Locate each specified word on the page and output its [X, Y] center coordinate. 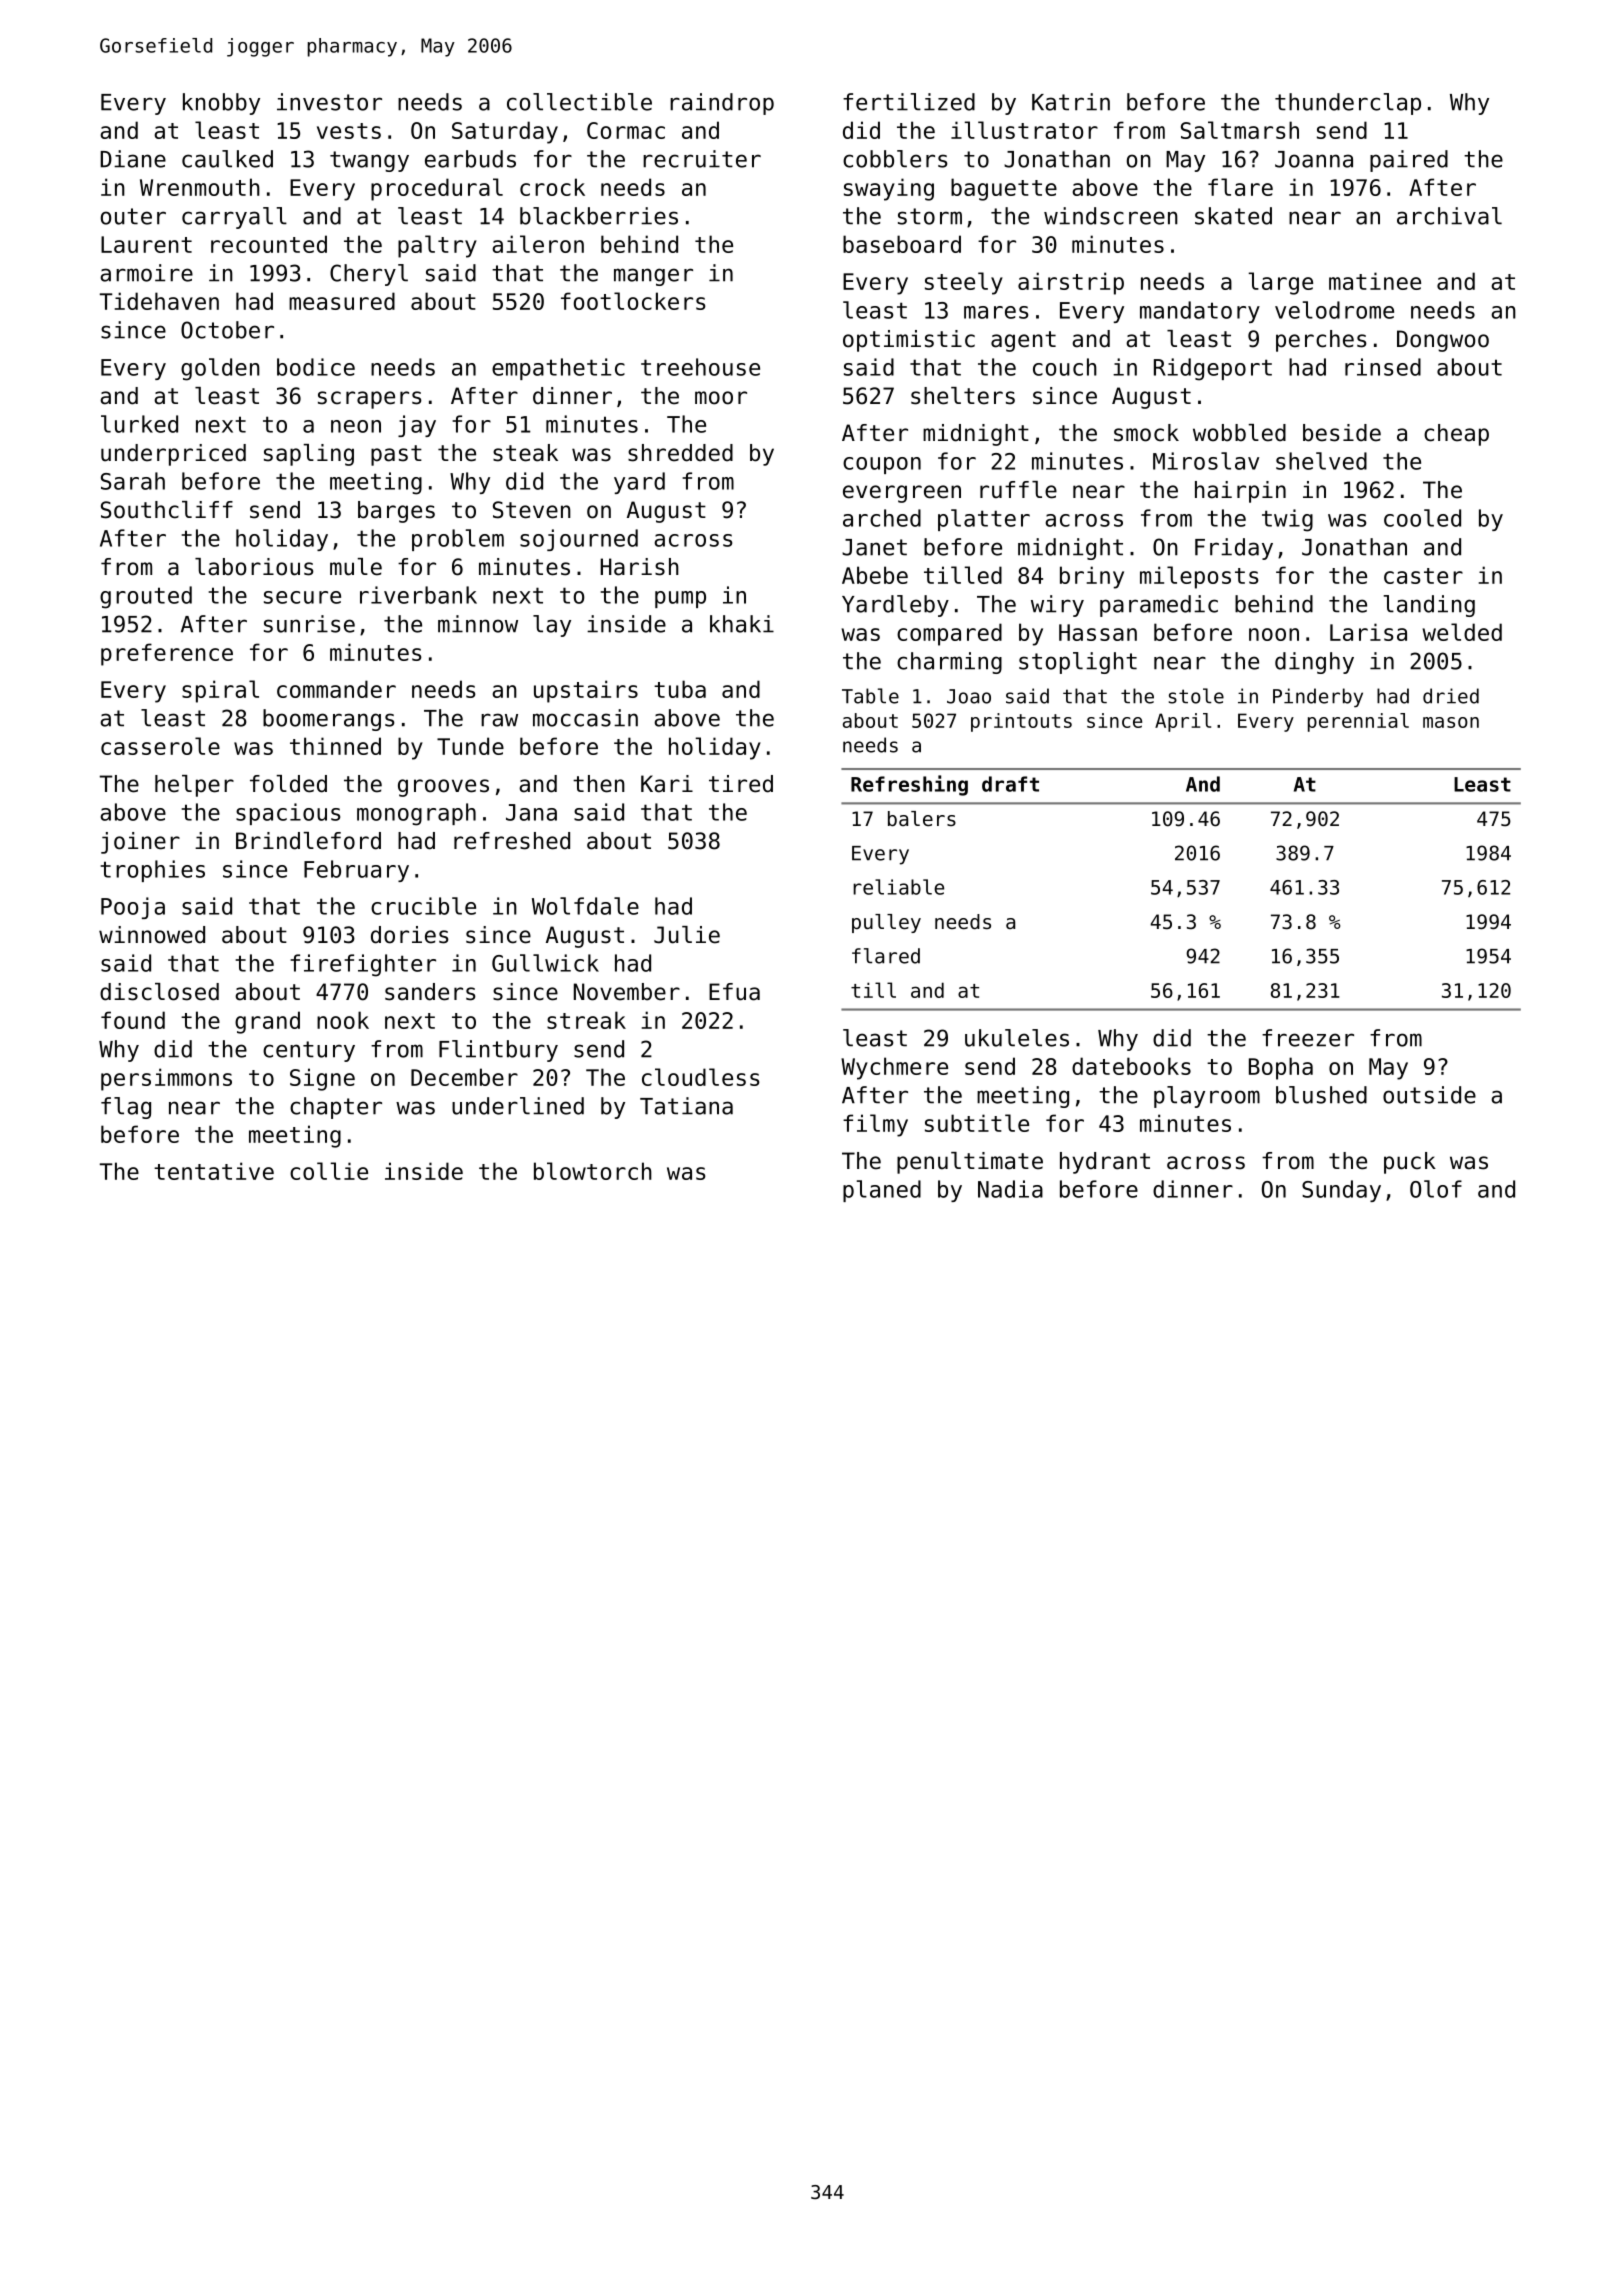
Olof [1436, 1189]
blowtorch [593, 1171]
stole [1196, 696]
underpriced [173, 455]
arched [882, 518]
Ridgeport [1213, 369]
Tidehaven [159, 301]
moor [721, 398]
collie [329, 1171]
